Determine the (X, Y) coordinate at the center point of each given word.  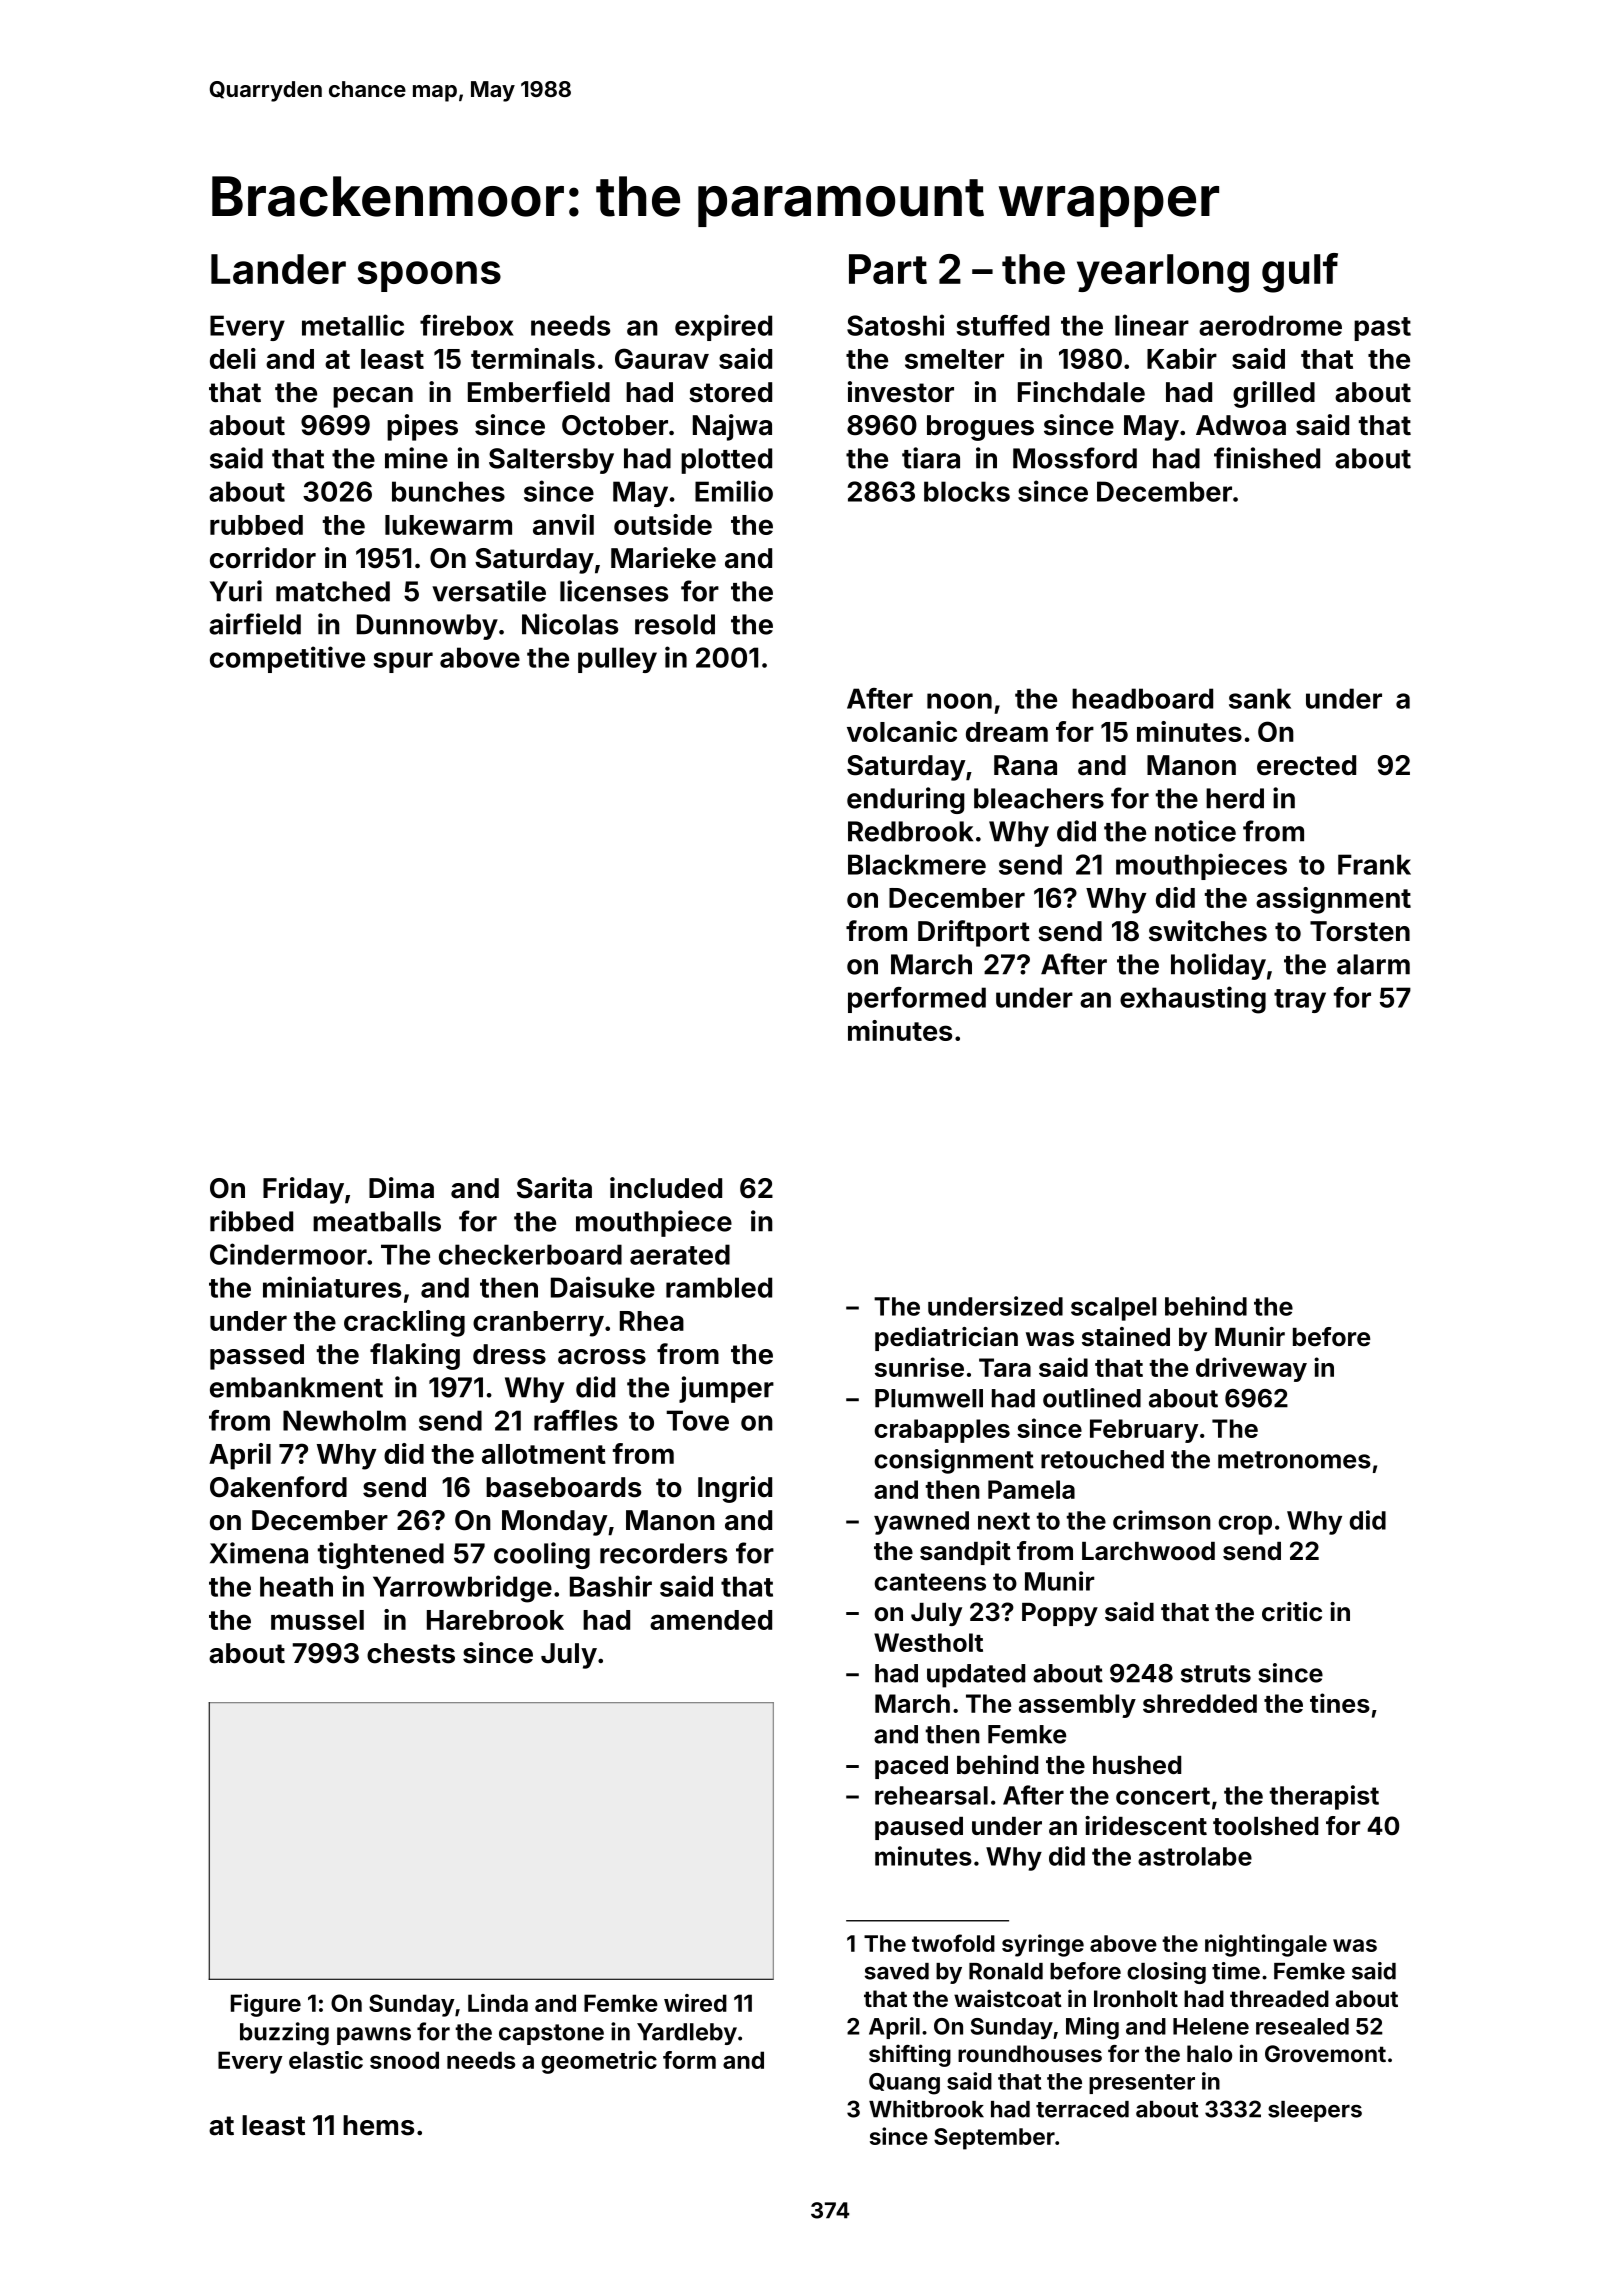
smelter (954, 359)
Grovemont (1325, 2053)
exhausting (1193, 1000)
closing (1166, 1973)
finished (1267, 458)
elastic (326, 2060)
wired (695, 2003)
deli (233, 358)
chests (411, 1653)
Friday (303, 1190)
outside (663, 524)
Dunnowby (427, 627)
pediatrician (946, 1339)
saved (897, 1971)
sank (1260, 698)
